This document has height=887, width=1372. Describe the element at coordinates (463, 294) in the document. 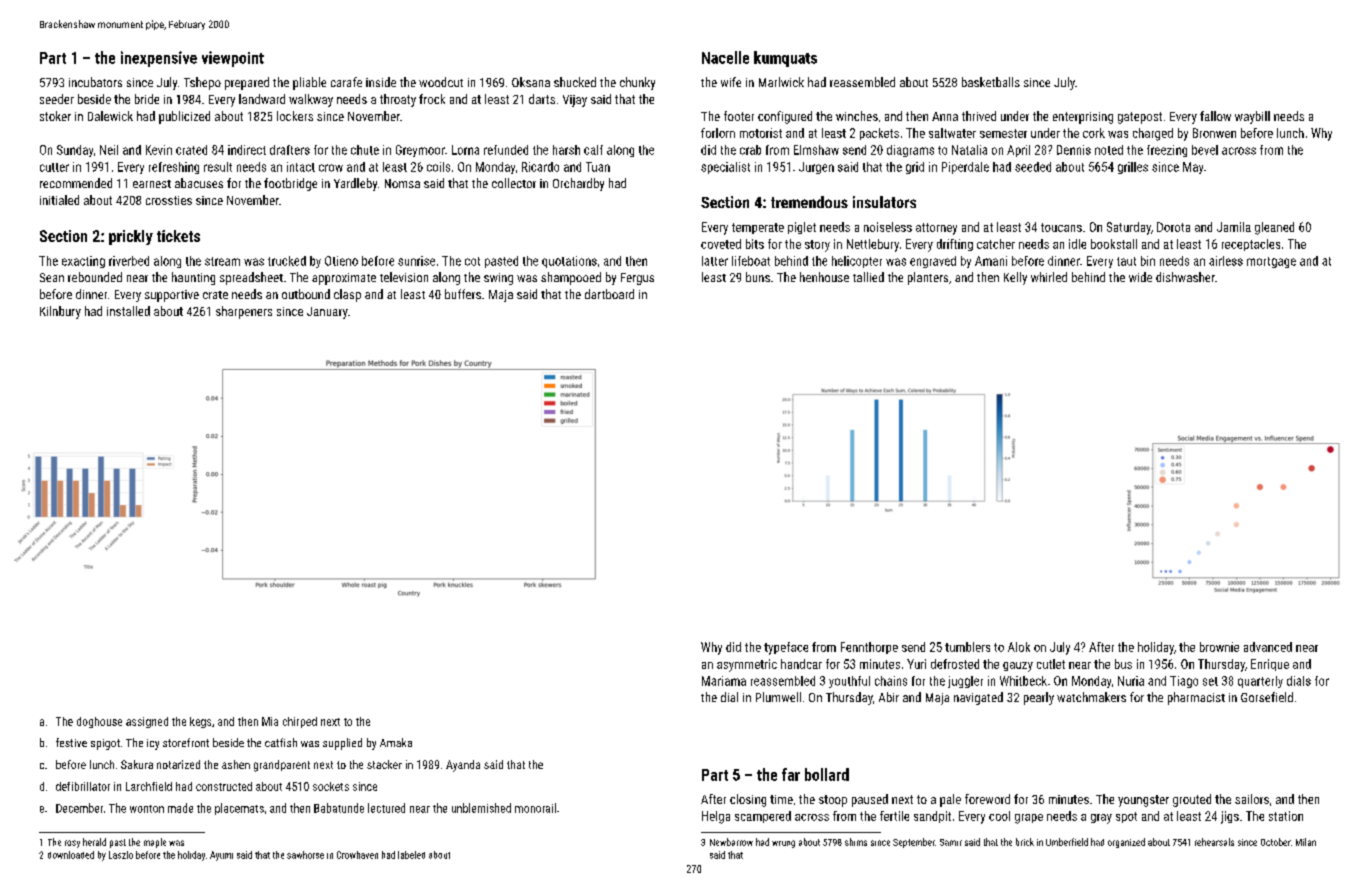

I see `buffers` at that location.
